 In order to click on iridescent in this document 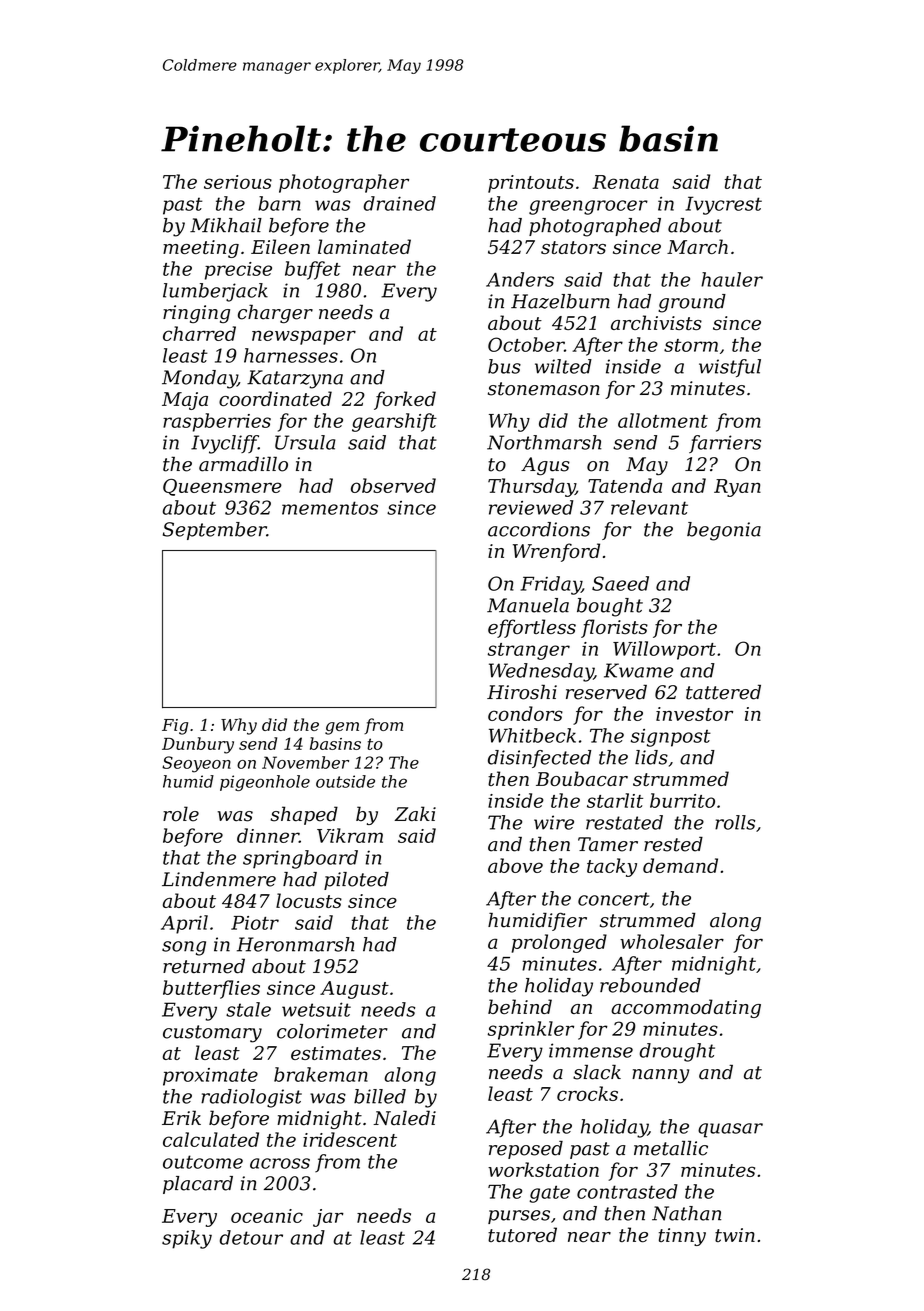, I will do `click(350, 1139)`.
